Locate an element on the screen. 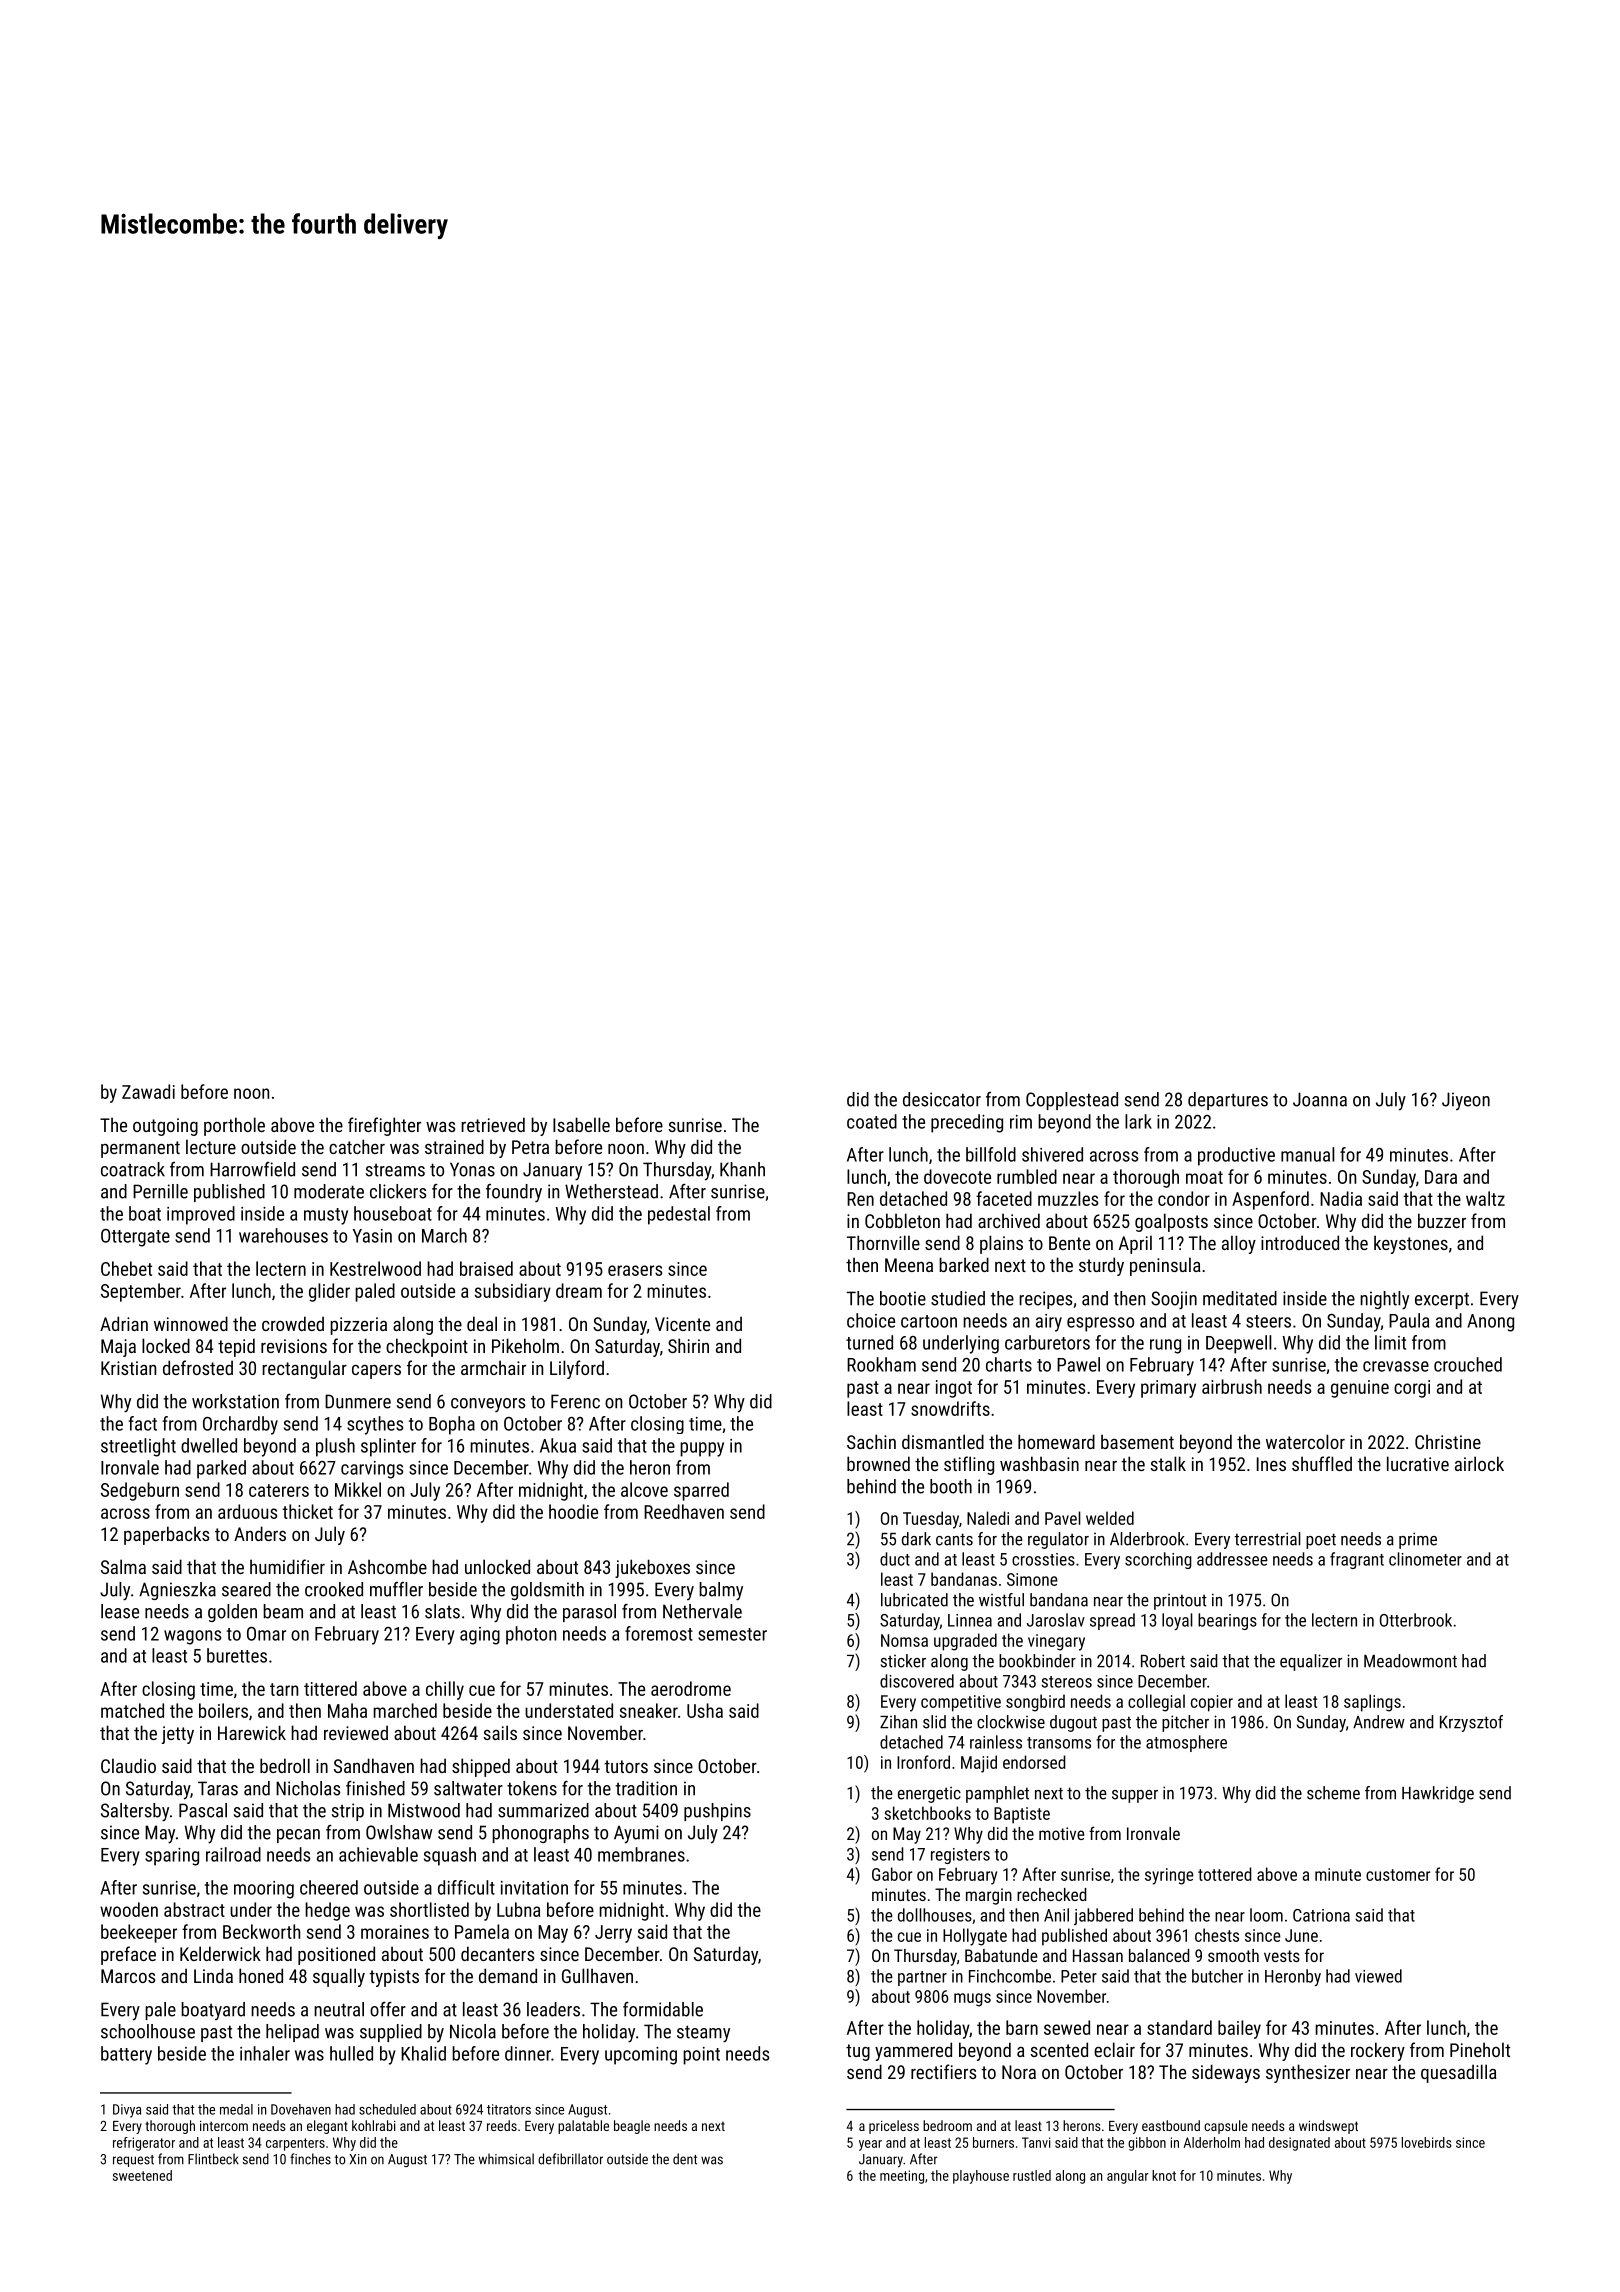 The width and height of the screenshot is (1620, 2292). Pernille is located at coordinates (160, 1191).
